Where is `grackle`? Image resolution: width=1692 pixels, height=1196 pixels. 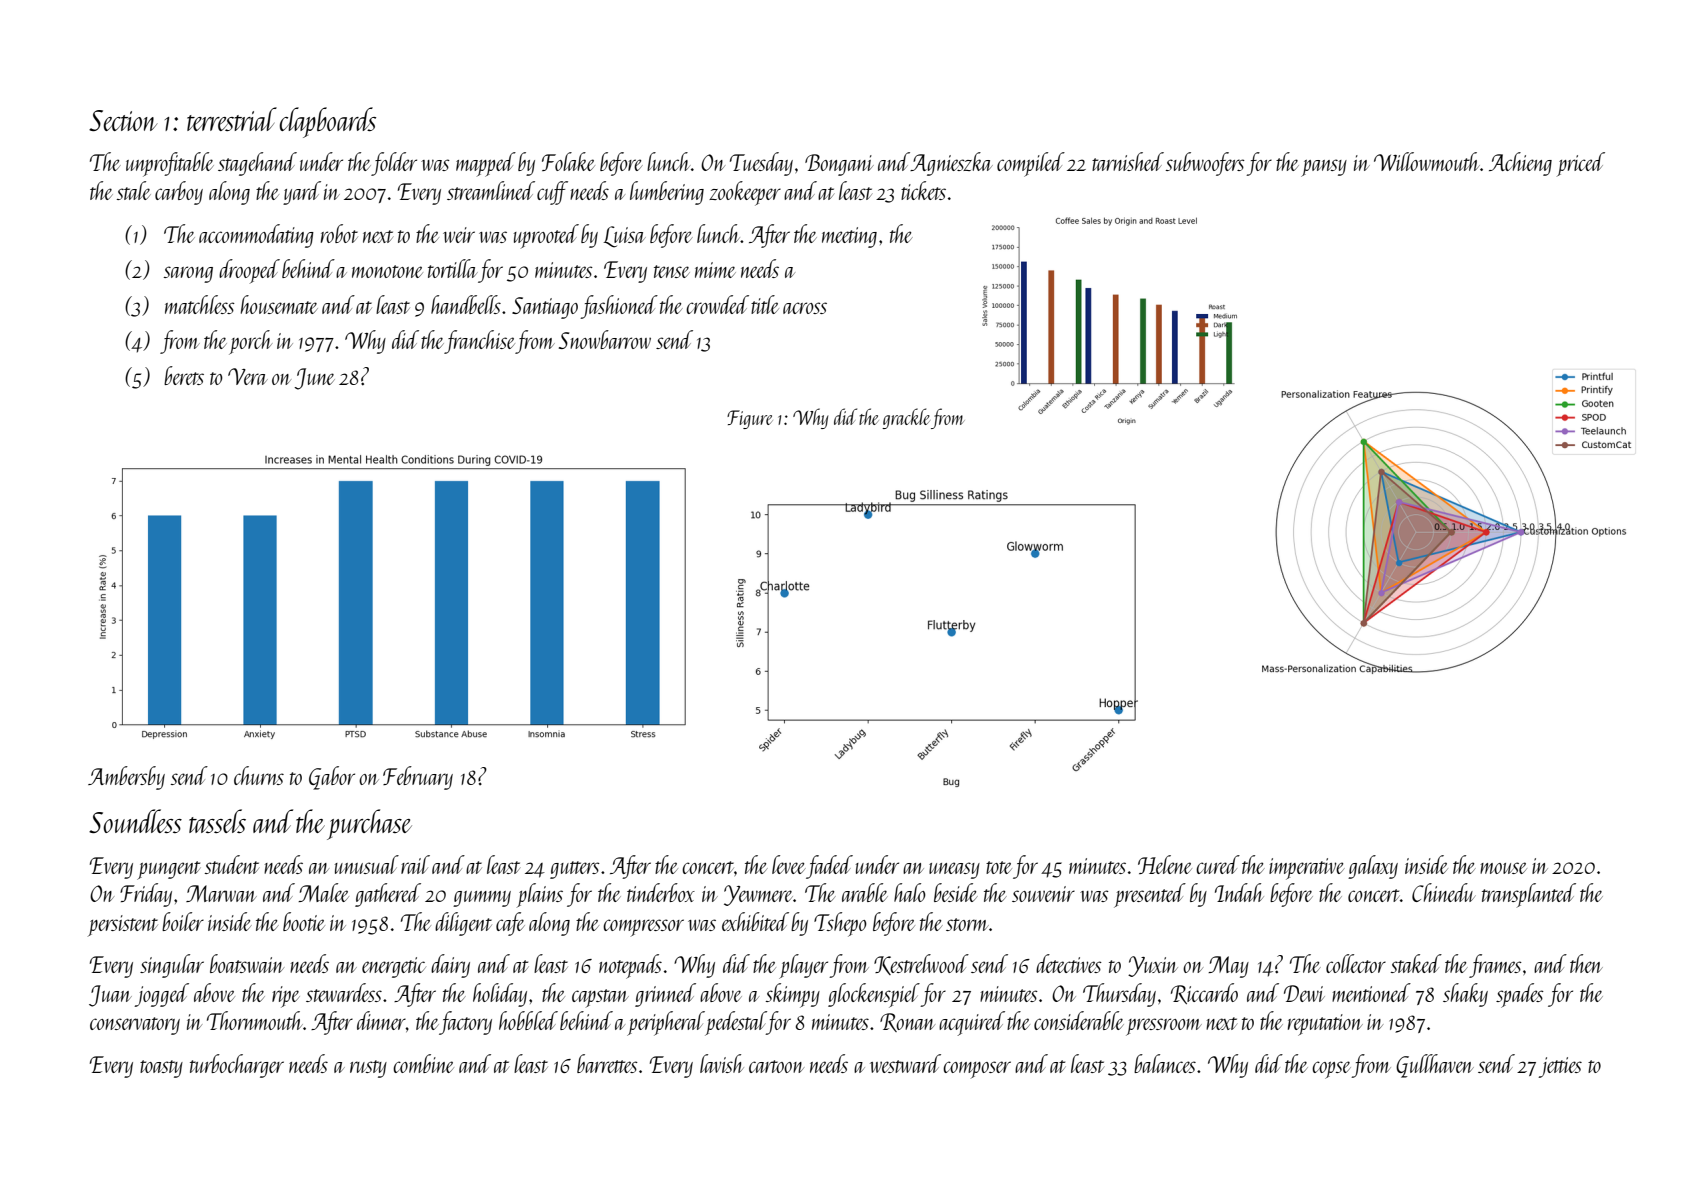
grackle is located at coordinates (906, 418).
